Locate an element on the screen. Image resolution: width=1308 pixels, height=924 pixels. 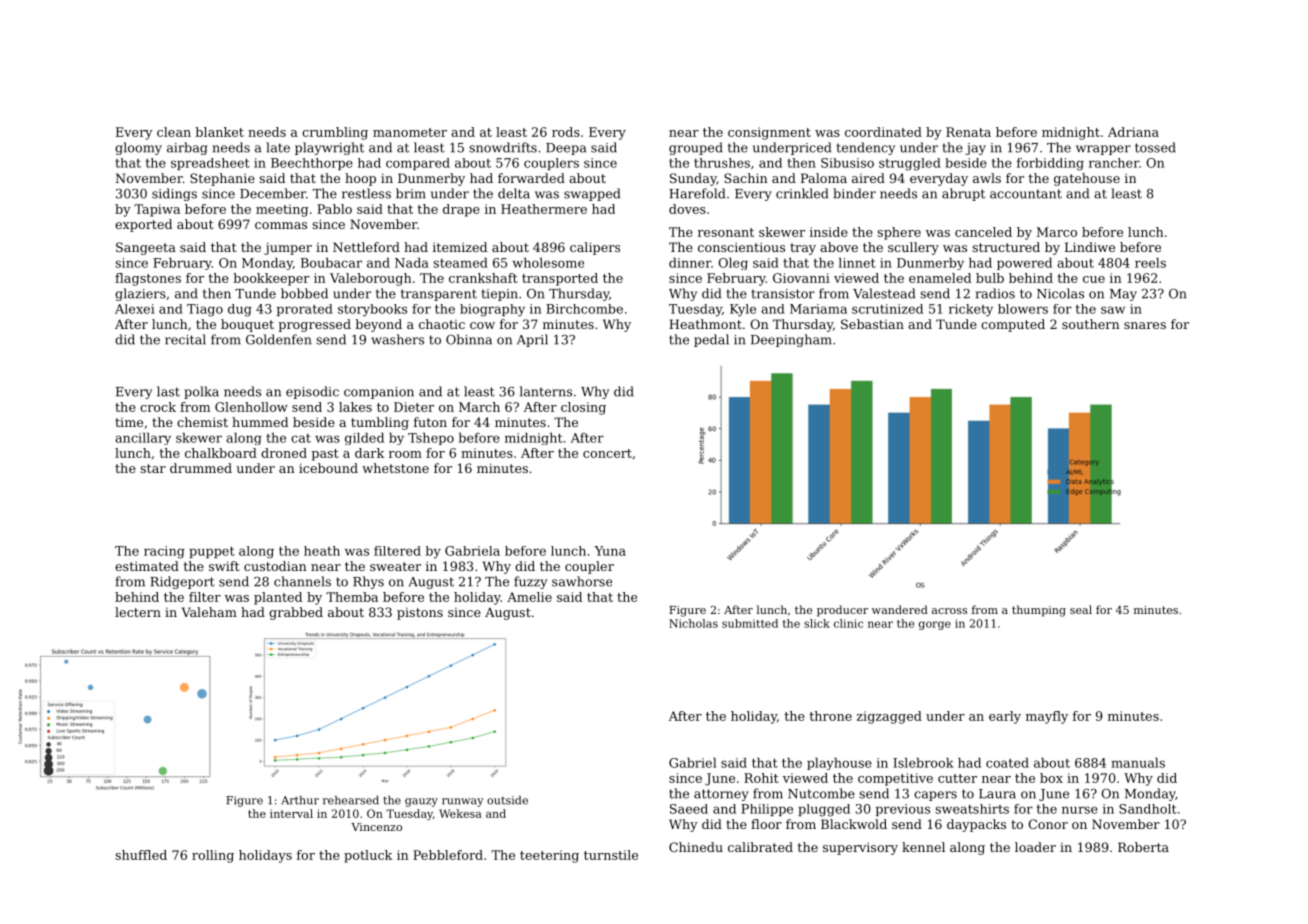
gorge is located at coordinates (935, 625).
